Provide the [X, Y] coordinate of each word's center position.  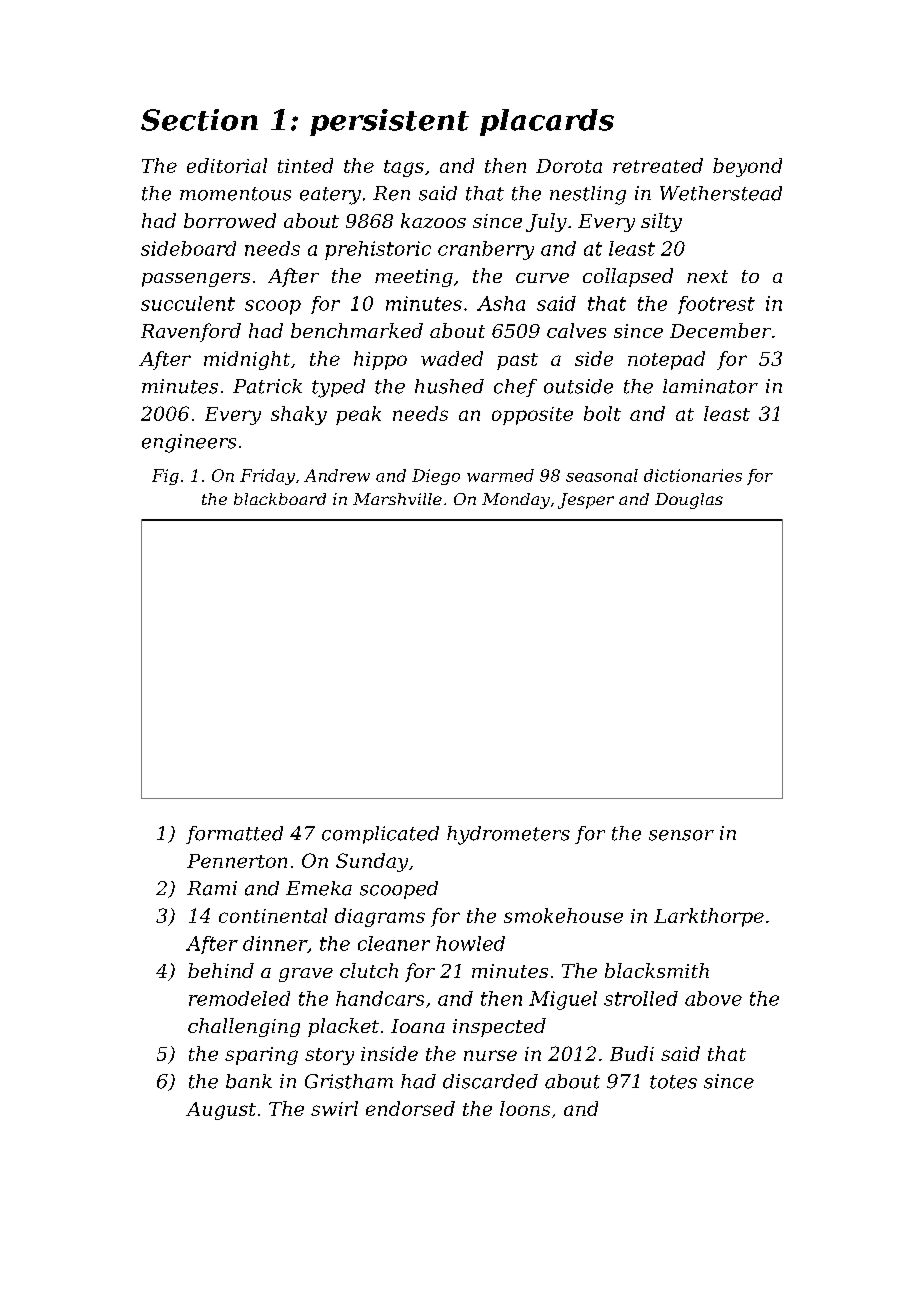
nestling [588, 195]
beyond [747, 167]
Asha [501, 303]
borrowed [230, 220]
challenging [244, 1027]
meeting [414, 278]
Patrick [267, 386]
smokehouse [563, 915]
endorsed [410, 1108]
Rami [212, 888]
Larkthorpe [709, 917]
